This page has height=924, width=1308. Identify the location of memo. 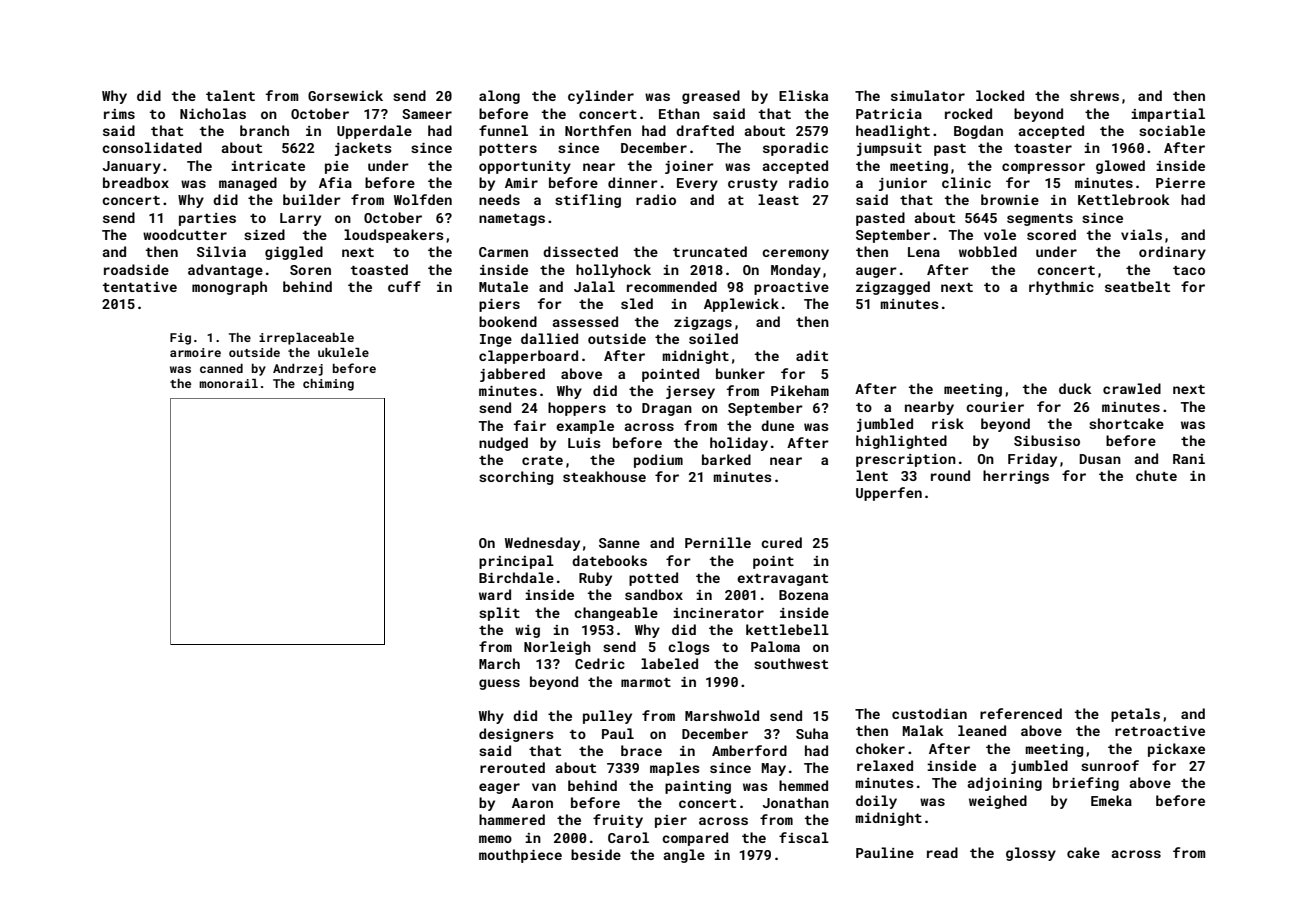
(495, 839).
